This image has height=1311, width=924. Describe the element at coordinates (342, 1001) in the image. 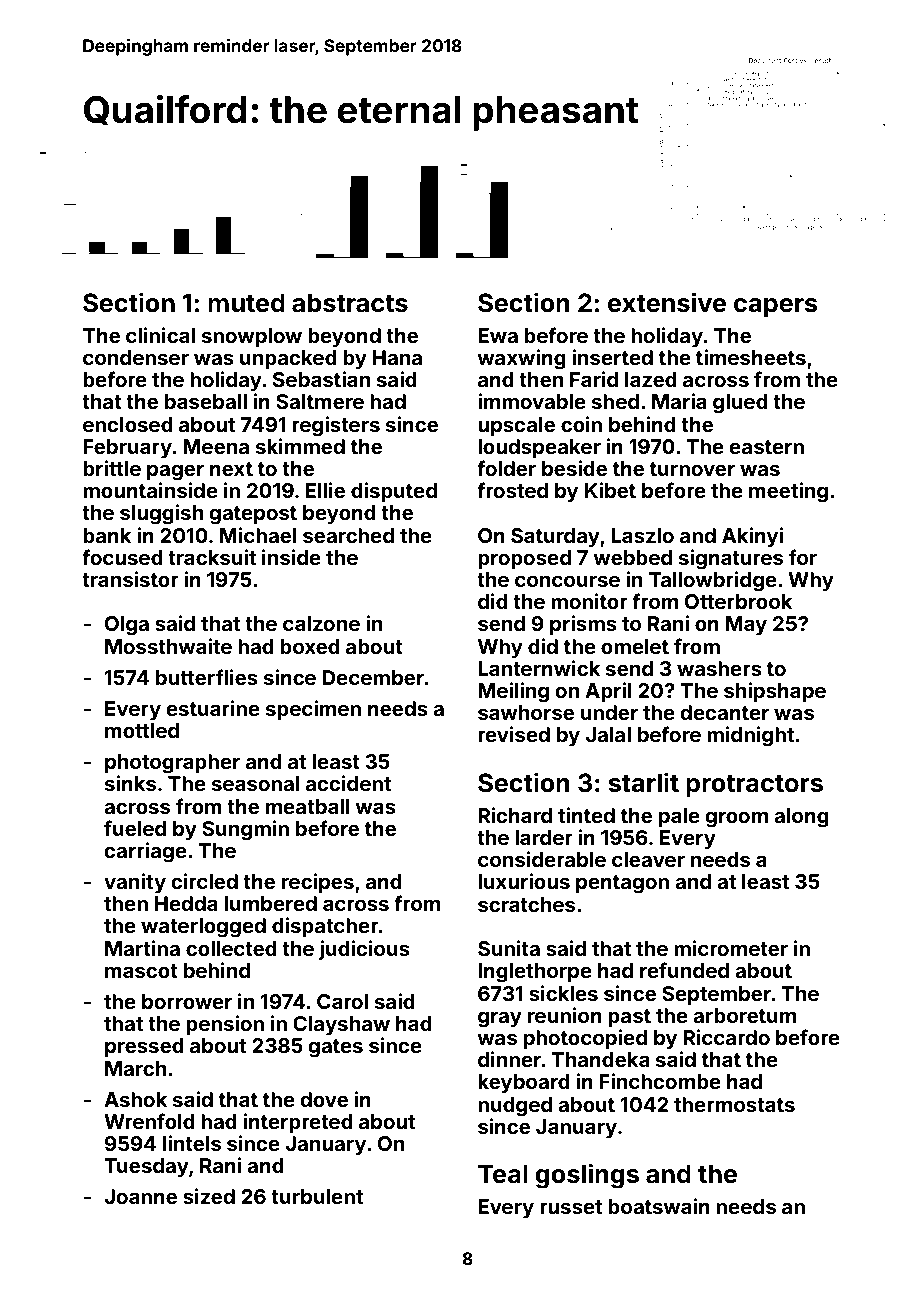

I see `Carol` at that location.
